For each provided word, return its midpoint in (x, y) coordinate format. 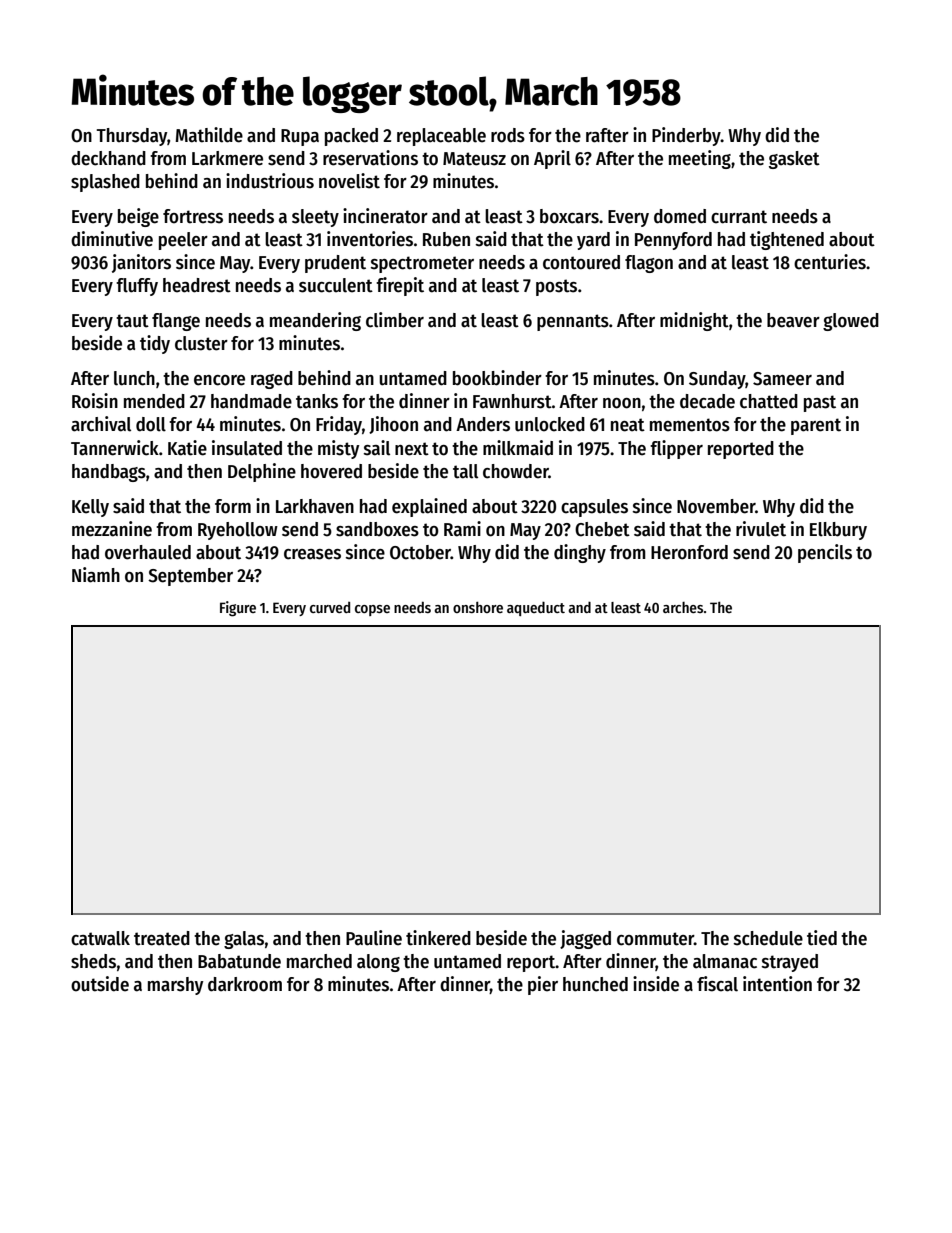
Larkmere (227, 158)
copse (372, 610)
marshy (175, 986)
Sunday (717, 380)
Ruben (446, 239)
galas (244, 940)
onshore (478, 607)
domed (680, 216)
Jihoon (393, 425)
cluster (201, 343)
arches (683, 607)
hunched (595, 984)
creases (312, 554)
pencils (825, 553)
